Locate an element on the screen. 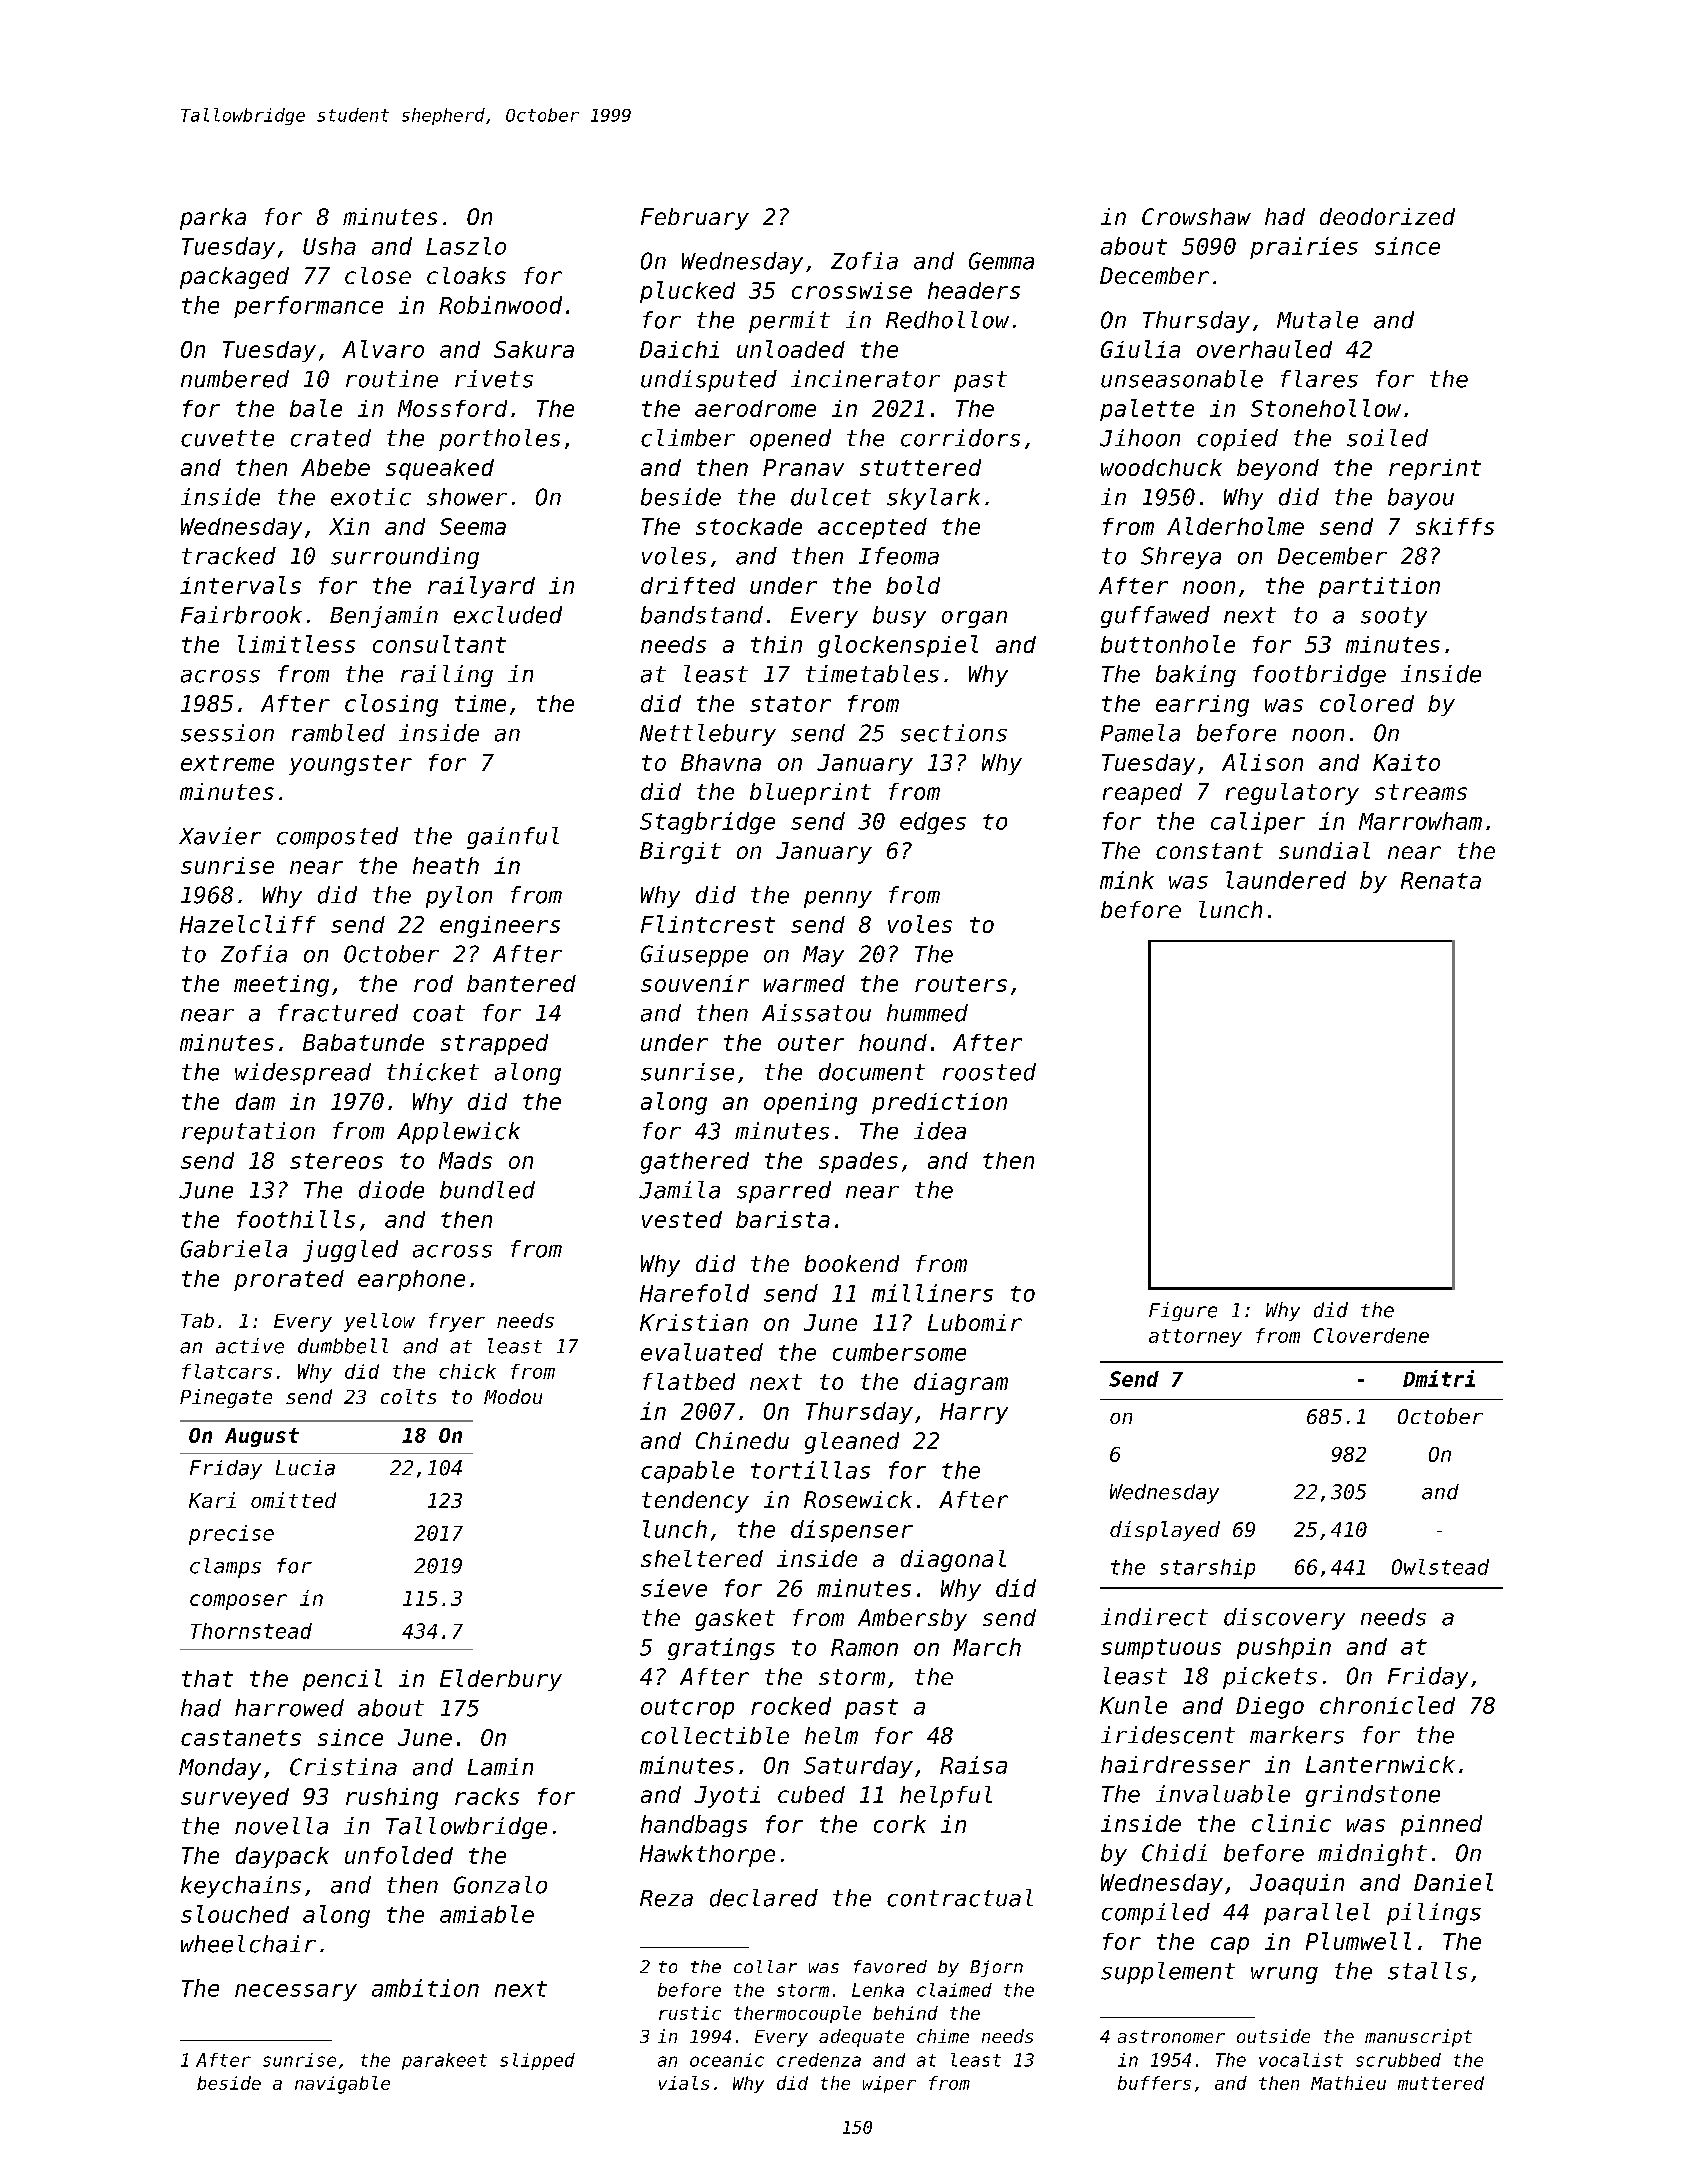 Image resolution: width=1683 pixels, height=2178 pixels. deodorized is located at coordinates (1387, 216).
